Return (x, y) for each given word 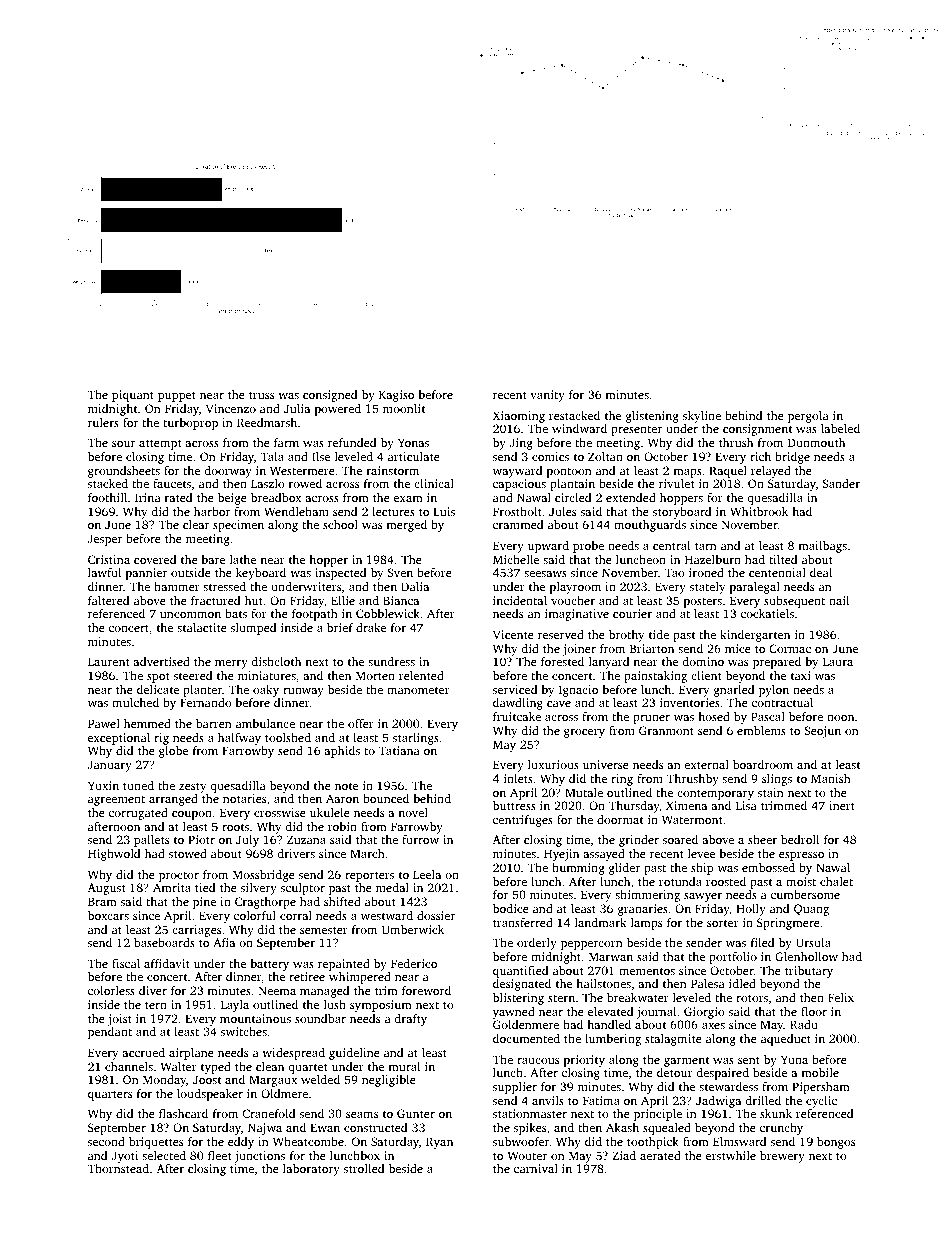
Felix (841, 997)
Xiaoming (519, 417)
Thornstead (118, 1168)
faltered (108, 600)
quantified (520, 972)
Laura (838, 661)
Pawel (104, 723)
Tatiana (399, 750)
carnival (536, 1168)
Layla (235, 1006)
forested (562, 661)
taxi (801, 675)
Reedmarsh (267, 422)
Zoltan (605, 456)
